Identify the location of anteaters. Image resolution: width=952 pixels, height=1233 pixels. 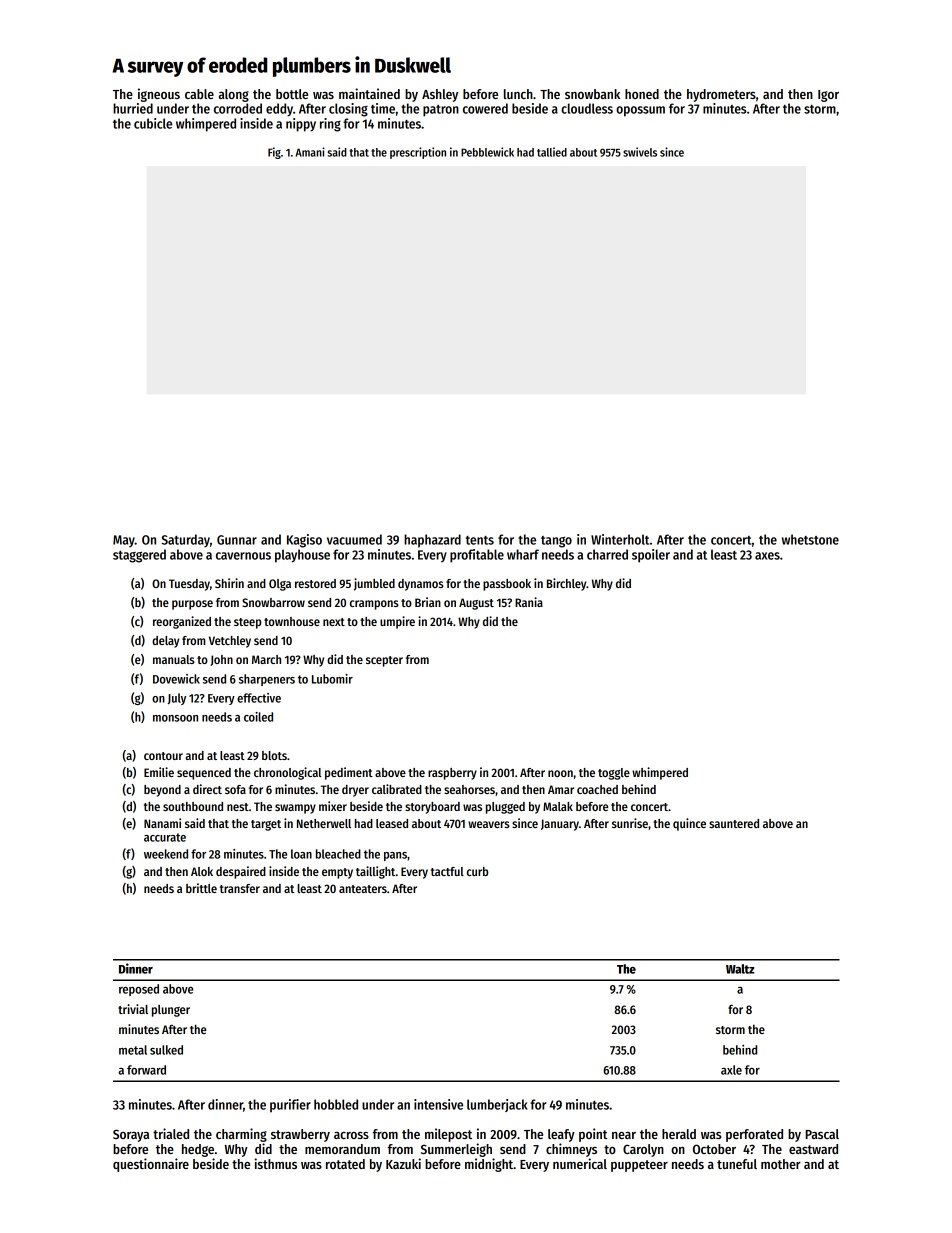
(363, 889).
